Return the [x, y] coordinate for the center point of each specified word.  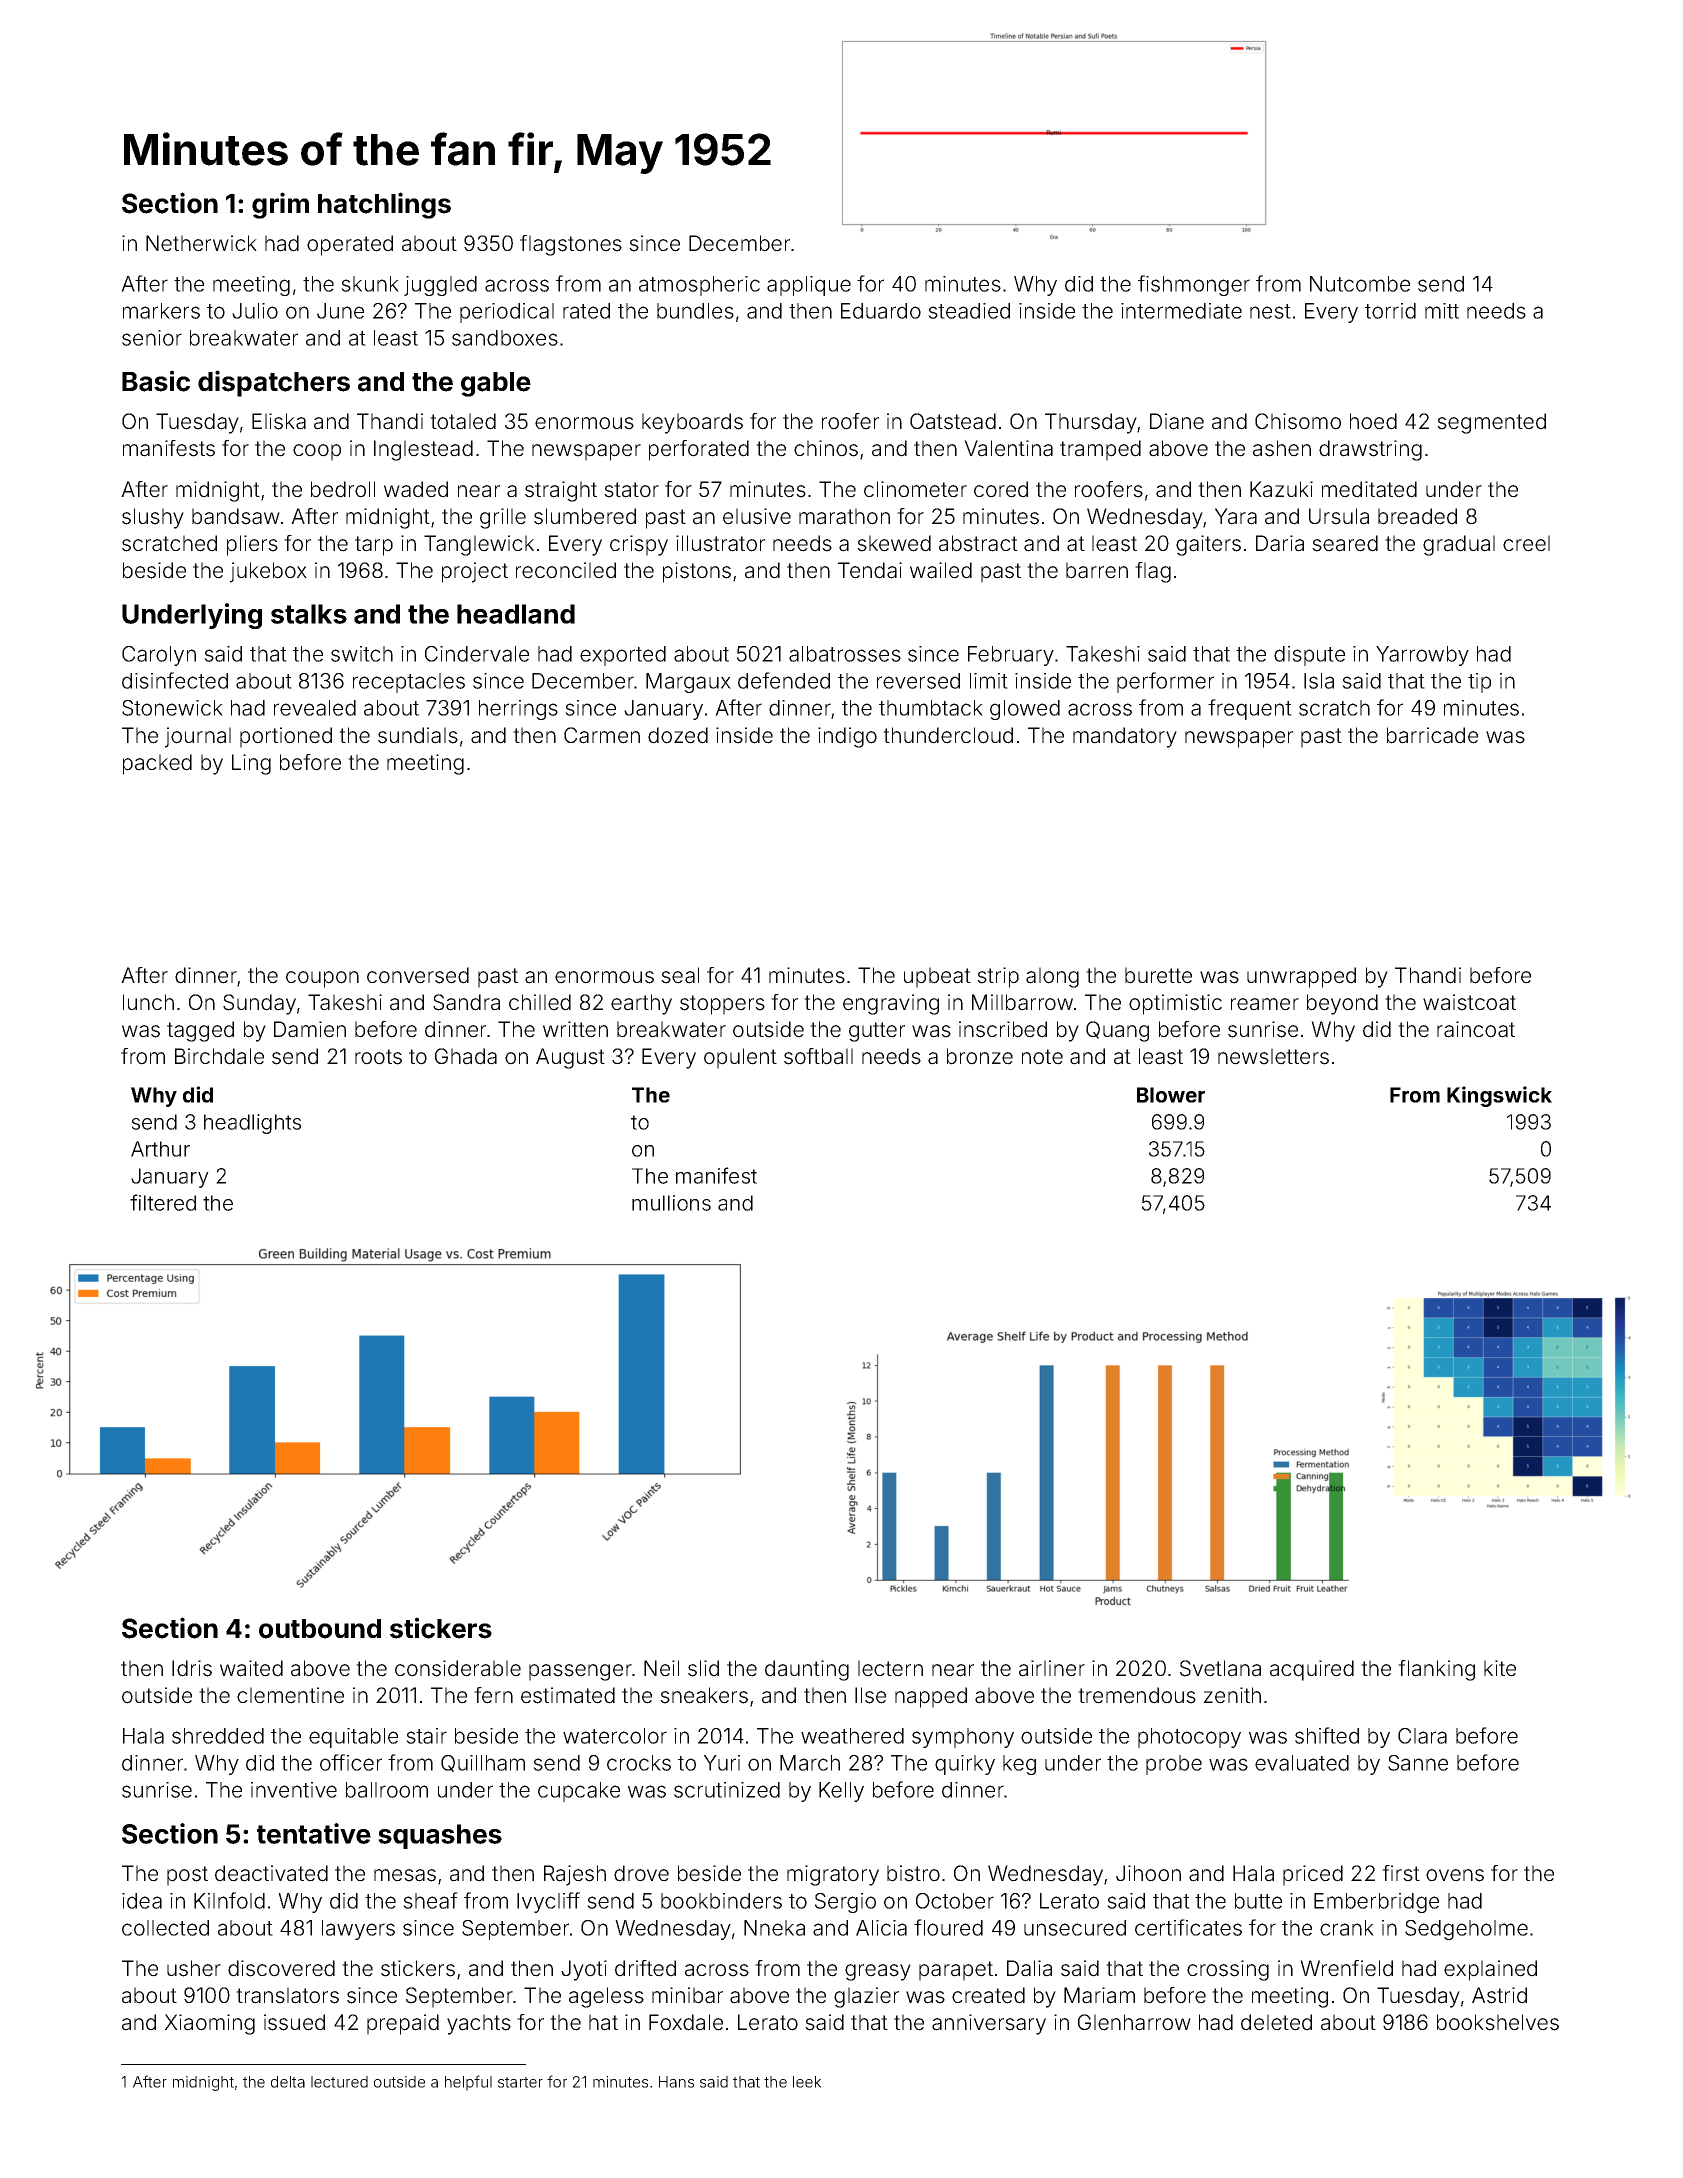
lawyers [358, 1930]
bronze [980, 1056]
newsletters [1273, 1056]
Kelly [841, 1792]
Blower [1171, 1095]
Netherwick [201, 243]
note [1042, 1057]
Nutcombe [1360, 284]
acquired [1312, 1670]
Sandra [466, 1002]
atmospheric [699, 286]
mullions [671, 1203]
